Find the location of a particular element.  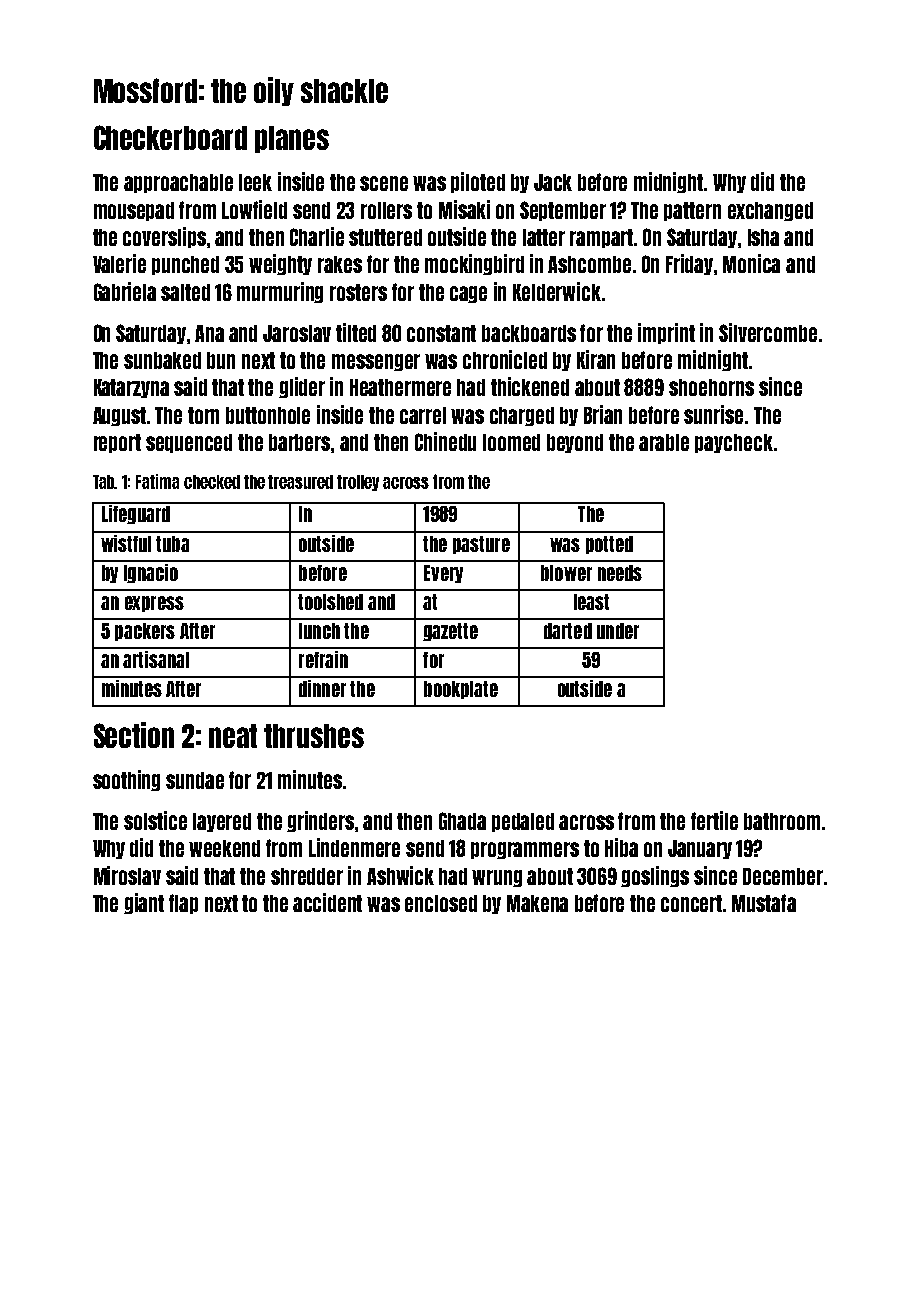

planes is located at coordinates (292, 139).
